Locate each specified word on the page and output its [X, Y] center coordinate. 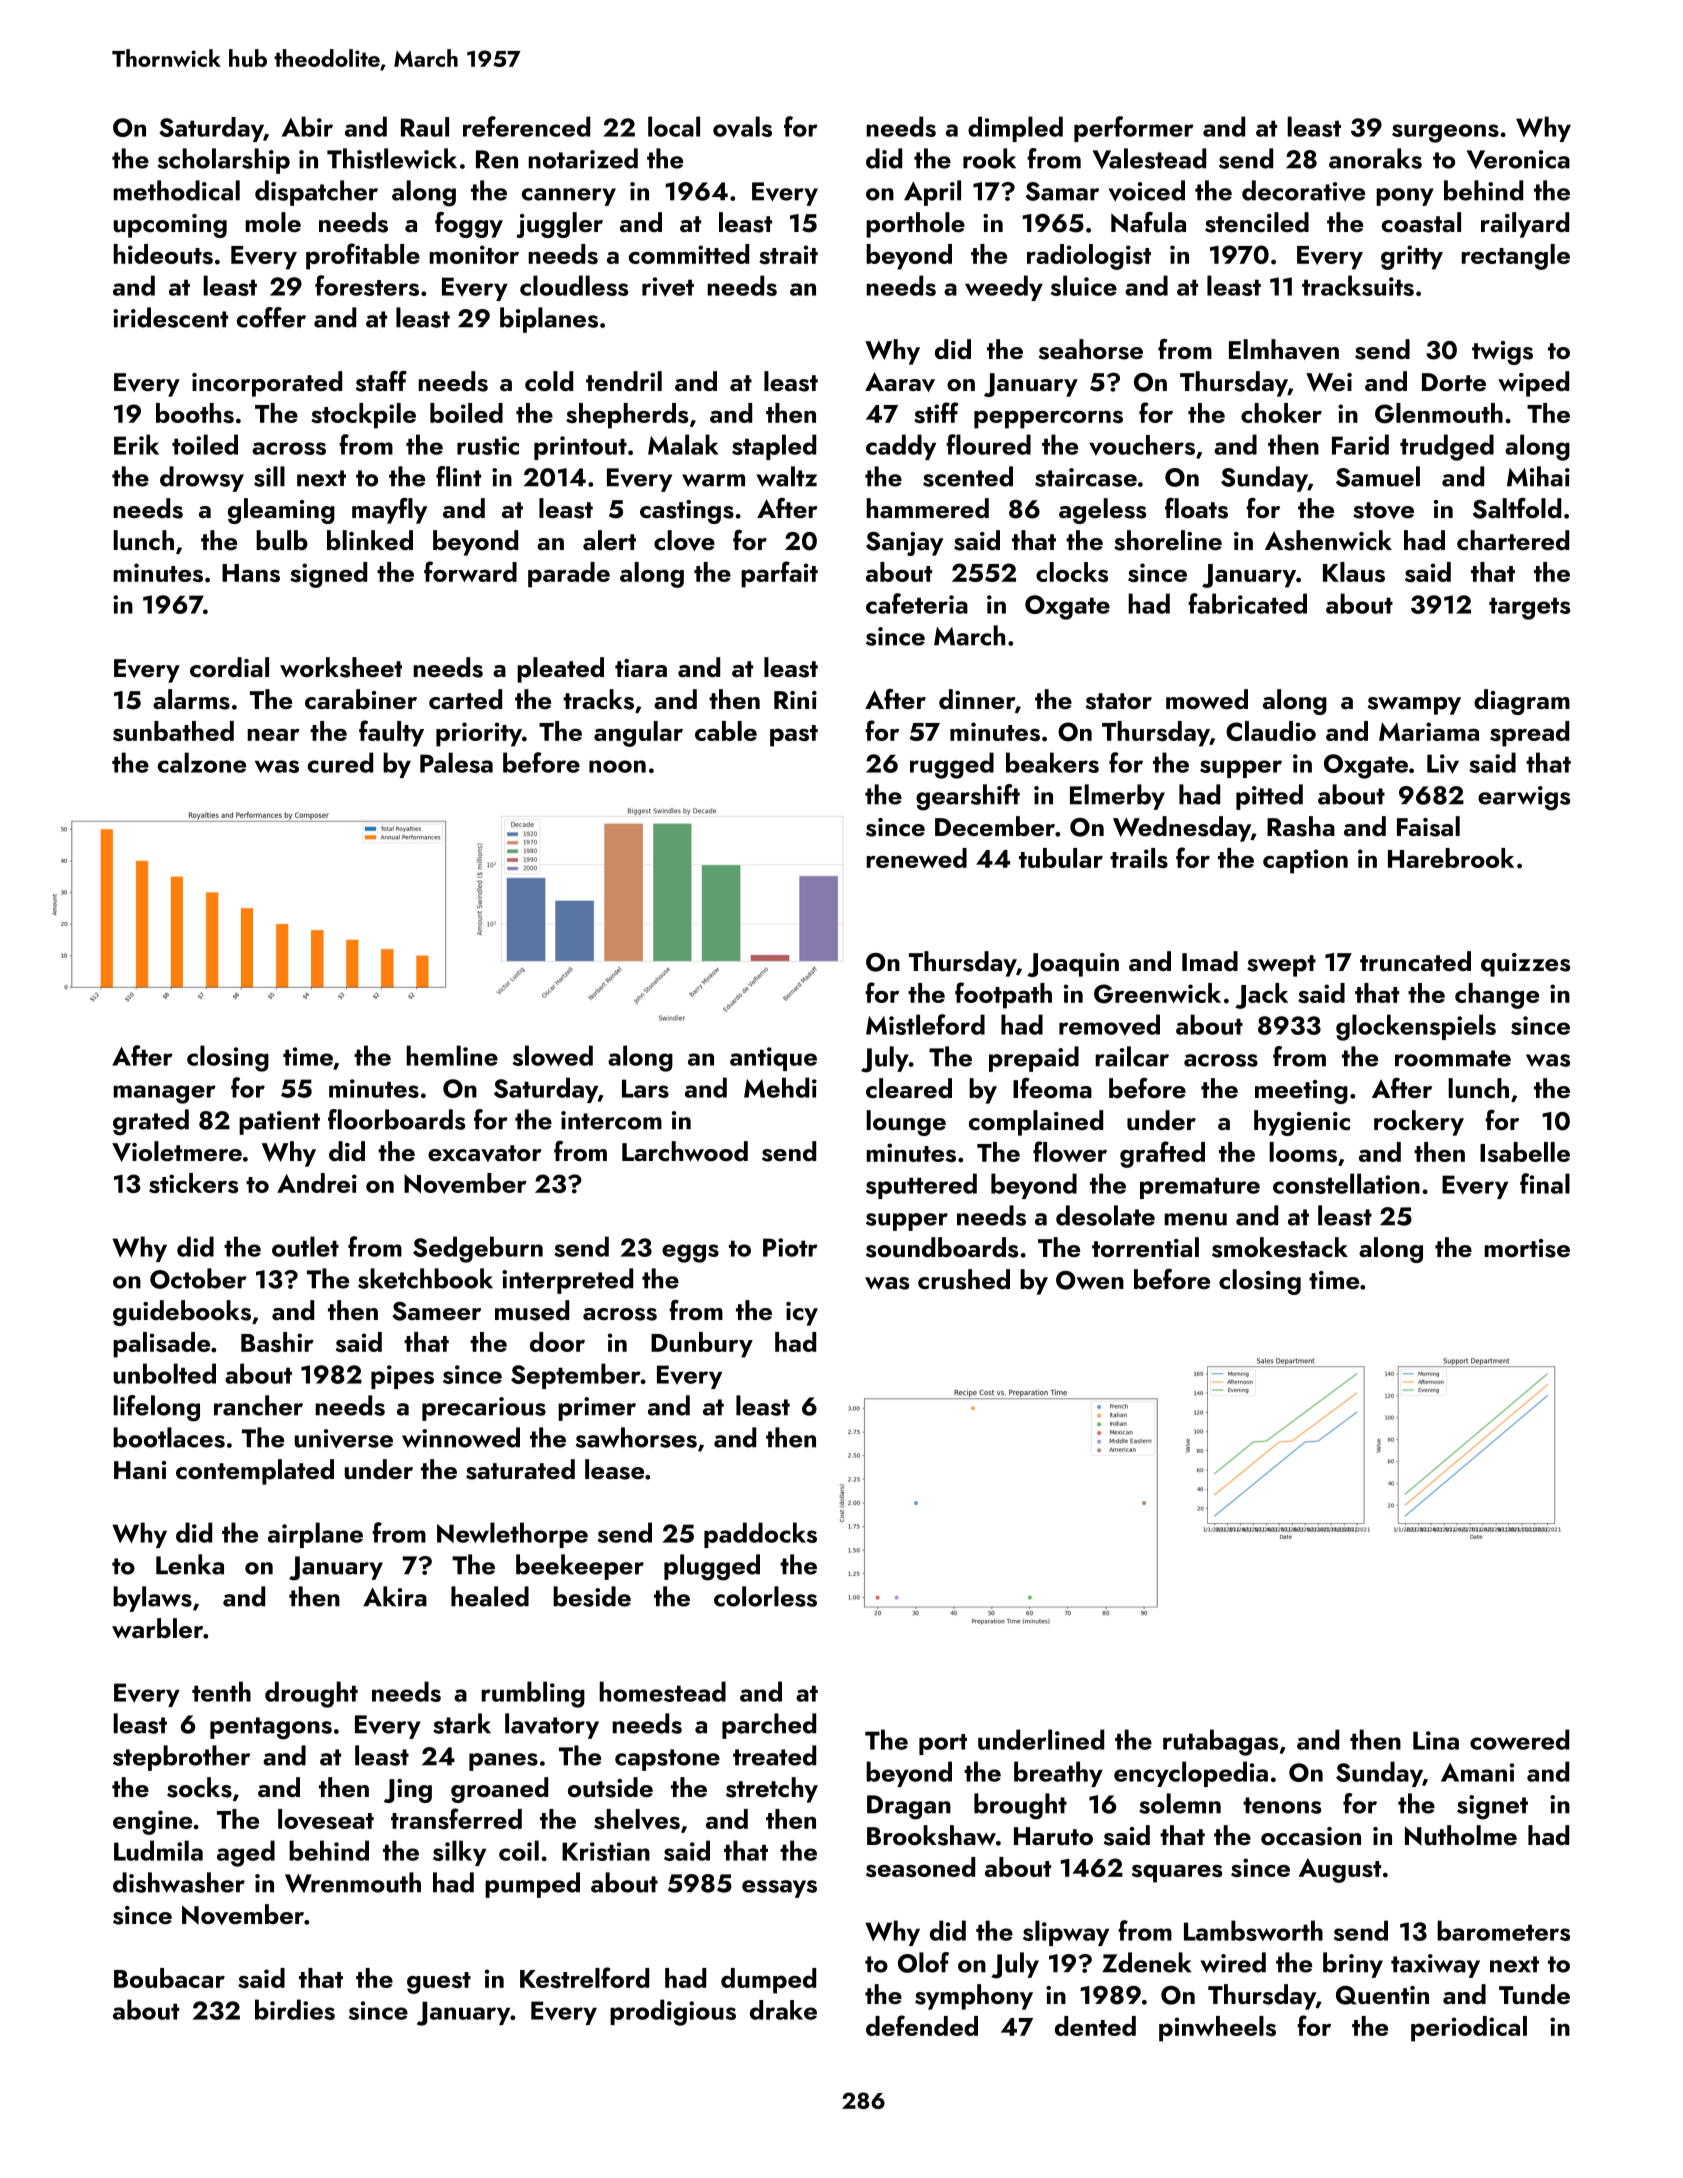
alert [609, 540]
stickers [193, 1183]
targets [1529, 608]
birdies [295, 2009]
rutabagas [1220, 1742]
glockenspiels [1416, 1027]
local [674, 126]
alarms [191, 699]
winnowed [461, 1437]
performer [1134, 129]
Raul [425, 127]
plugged [712, 1567]
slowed [553, 1055]
